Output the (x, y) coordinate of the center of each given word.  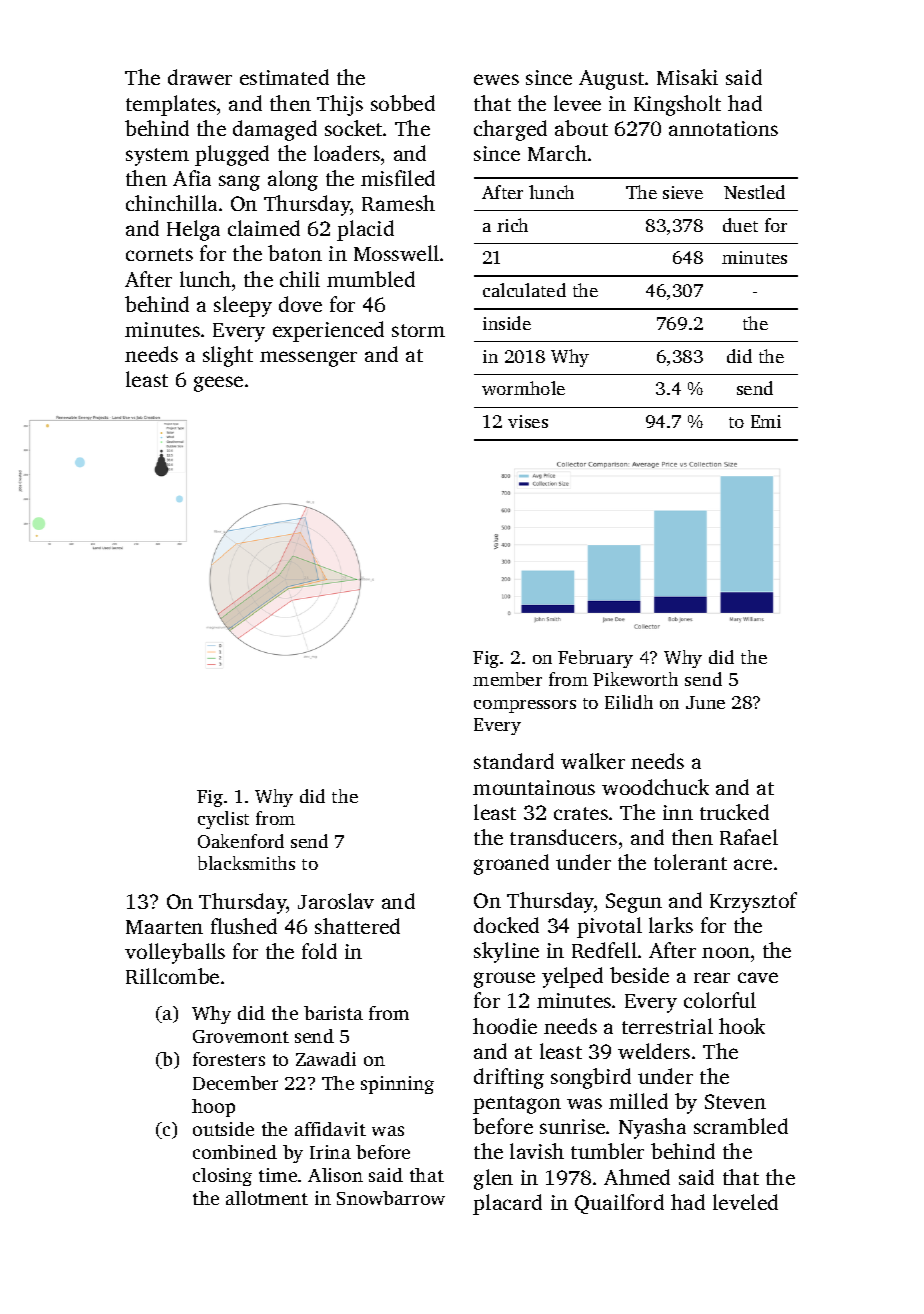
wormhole (523, 388)
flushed (244, 926)
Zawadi (326, 1059)
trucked (734, 812)
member (507, 679)
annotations (723, 128)
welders (654, 1051)
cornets (159, 254)
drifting (509, 1078)
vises (528, 421)
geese (218, 384)
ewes (496, 79)
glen (493, 1179)
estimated (284, 77)
